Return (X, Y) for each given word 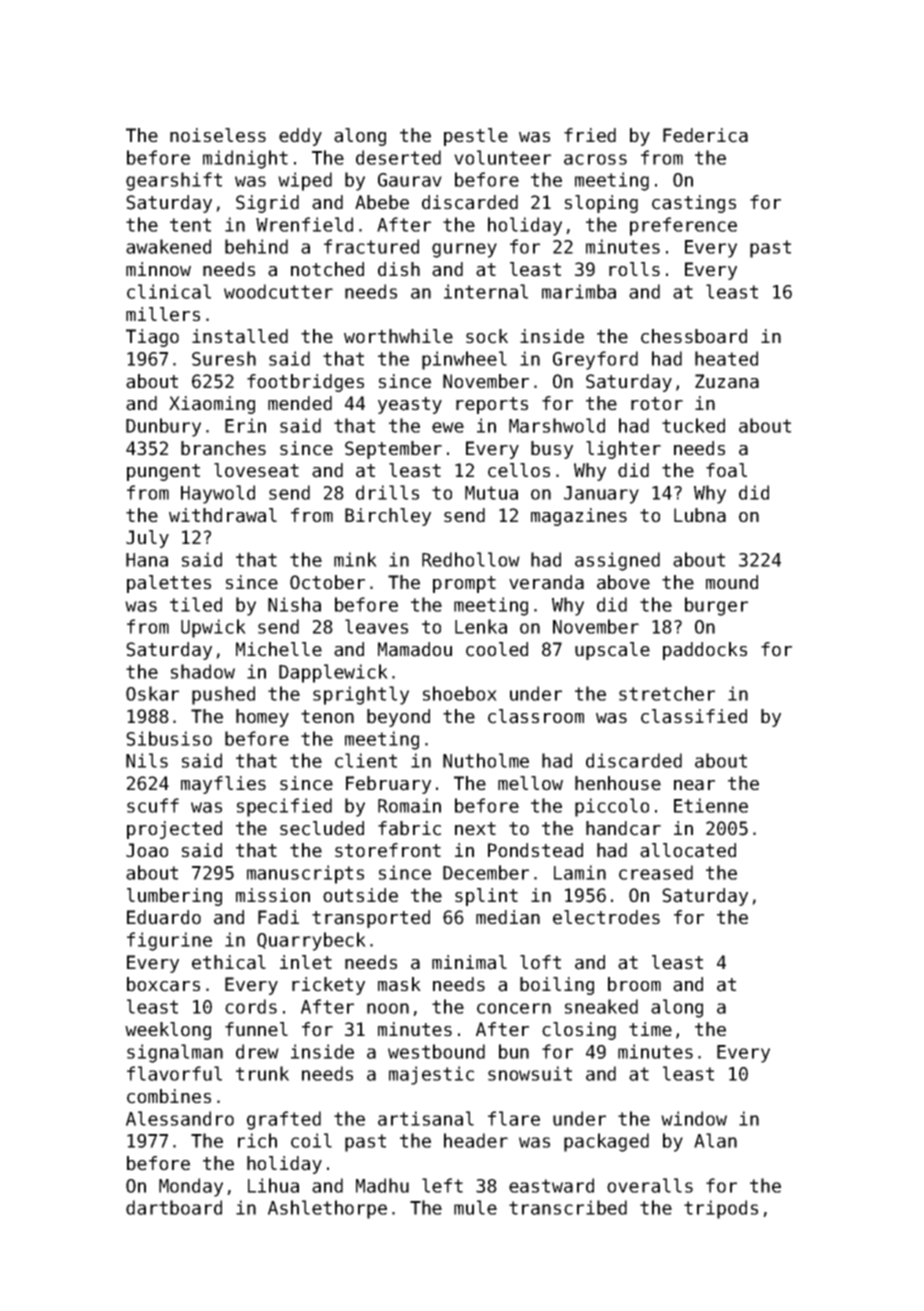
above (623, 582)
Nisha (294, 604)
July (147, 539)
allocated (688, 850)
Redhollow (471, 559)
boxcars (163, 984)
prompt (464, 584)
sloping (601, 204)
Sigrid (267, 204)
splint (486, 897)
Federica (705, 135)
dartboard (174, 1207)
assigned (617, 561)
